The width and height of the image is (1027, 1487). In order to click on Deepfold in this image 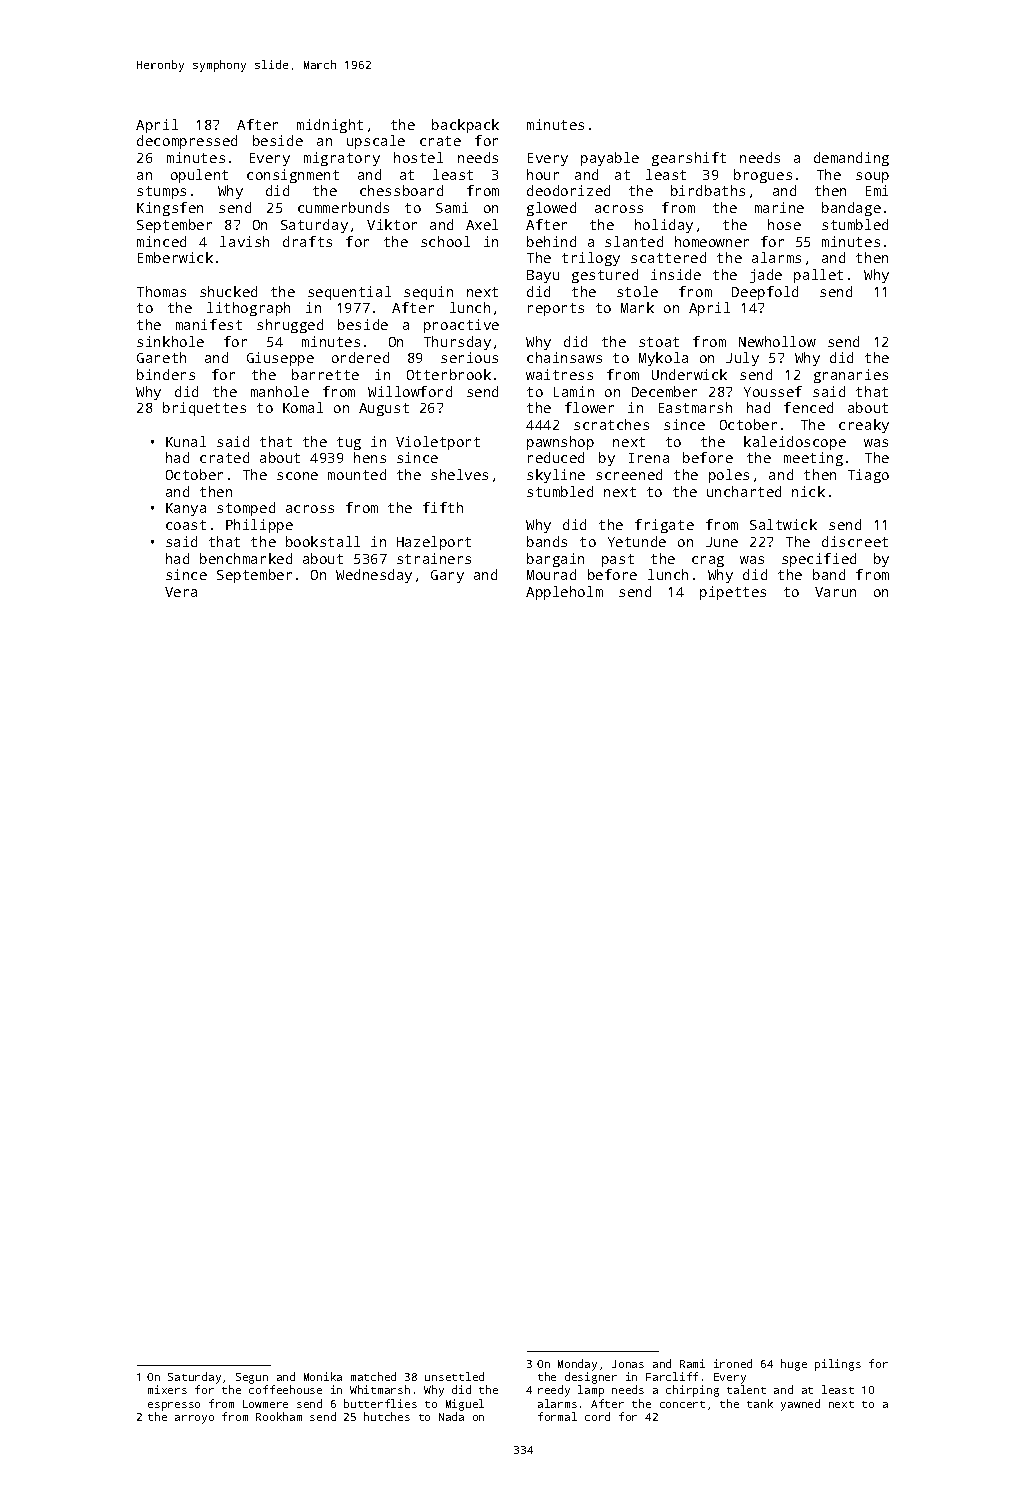, I will do `click(765, 293)`.
